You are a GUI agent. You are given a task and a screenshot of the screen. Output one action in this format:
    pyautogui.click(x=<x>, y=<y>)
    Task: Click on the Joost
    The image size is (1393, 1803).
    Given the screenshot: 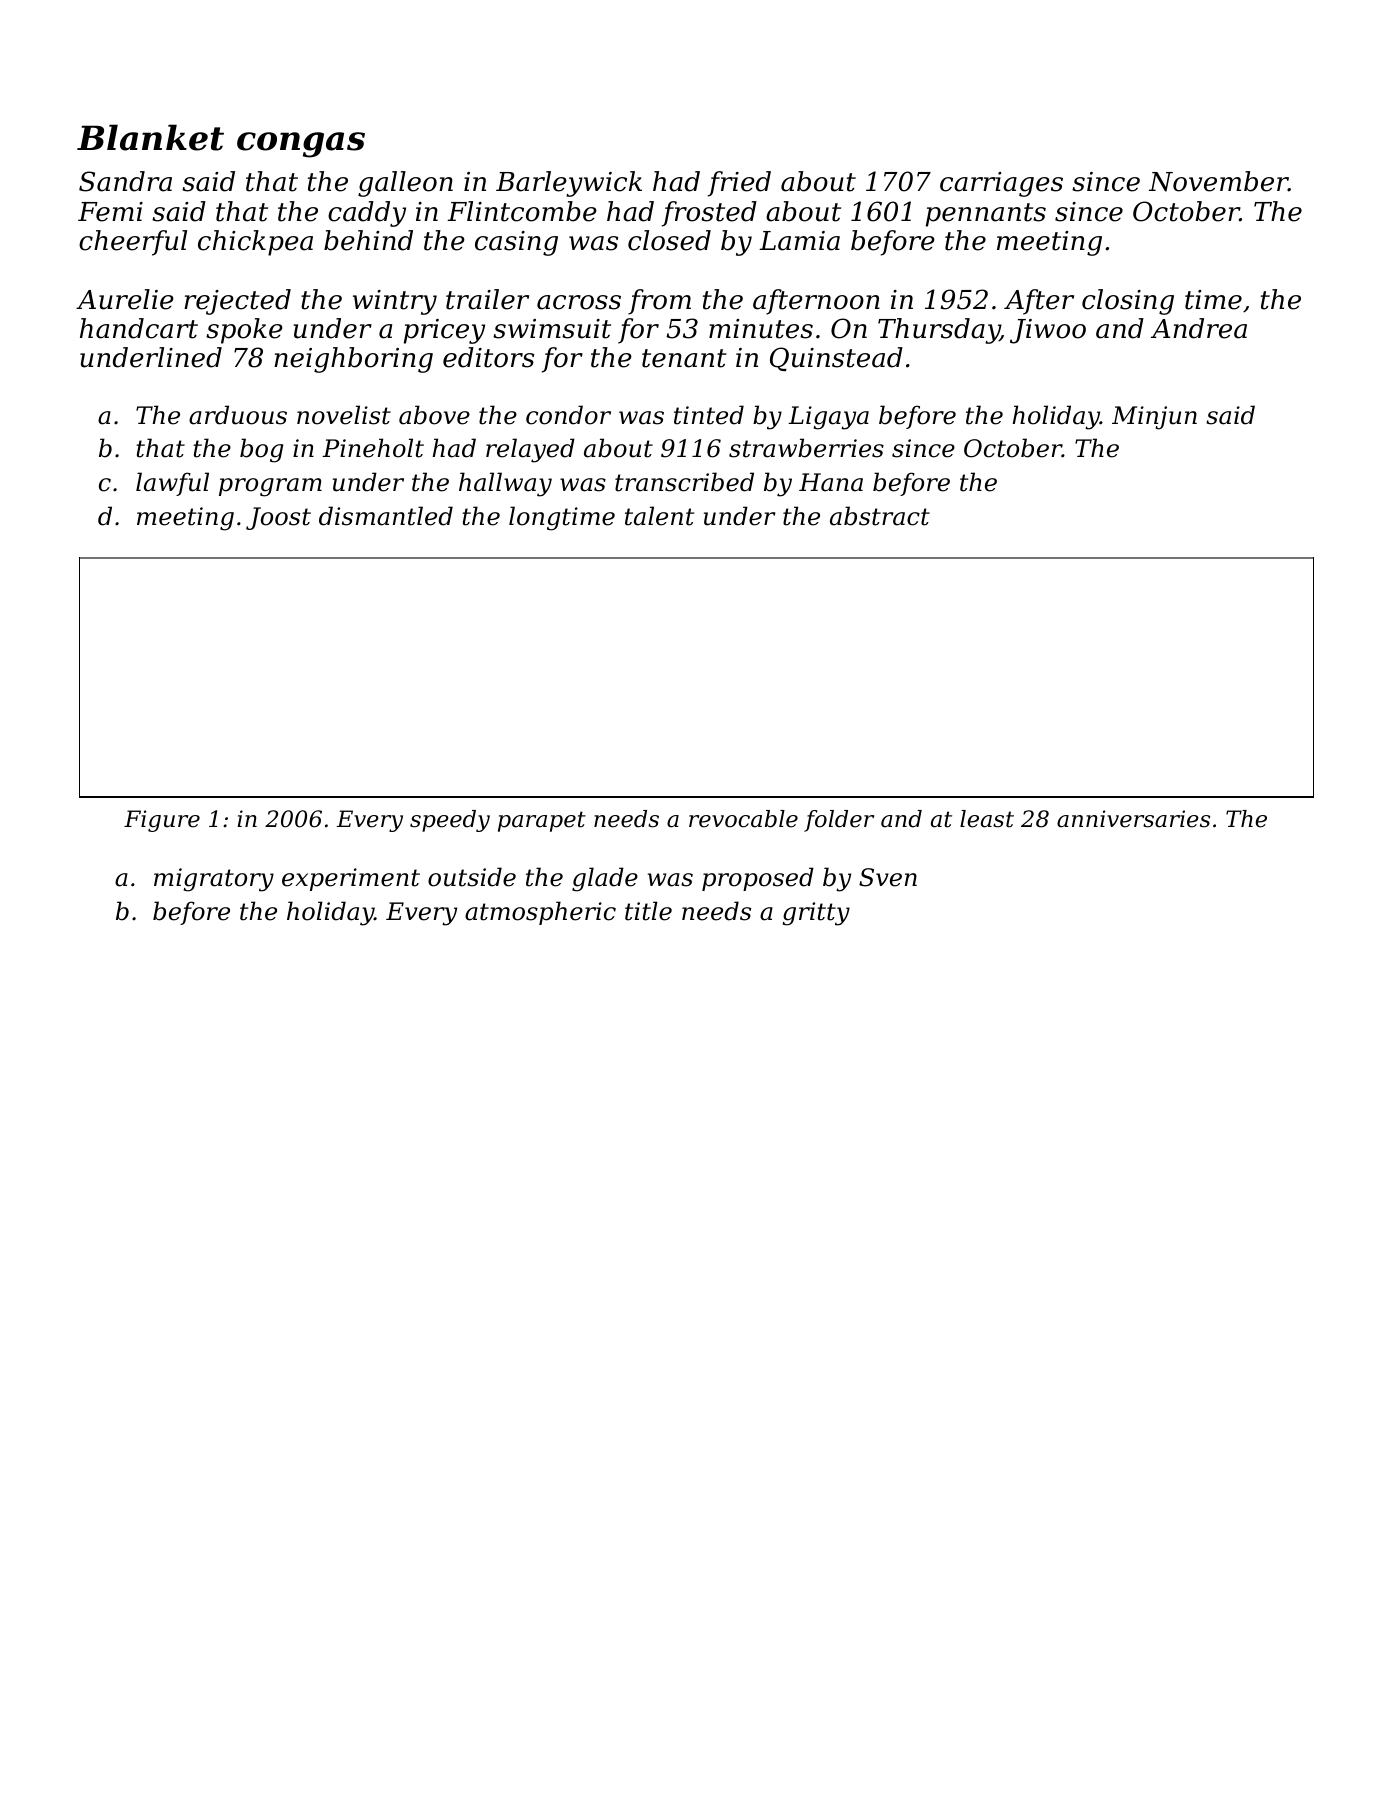 What is the action you would take?
    pyautogui.click(x=278, y=518)
